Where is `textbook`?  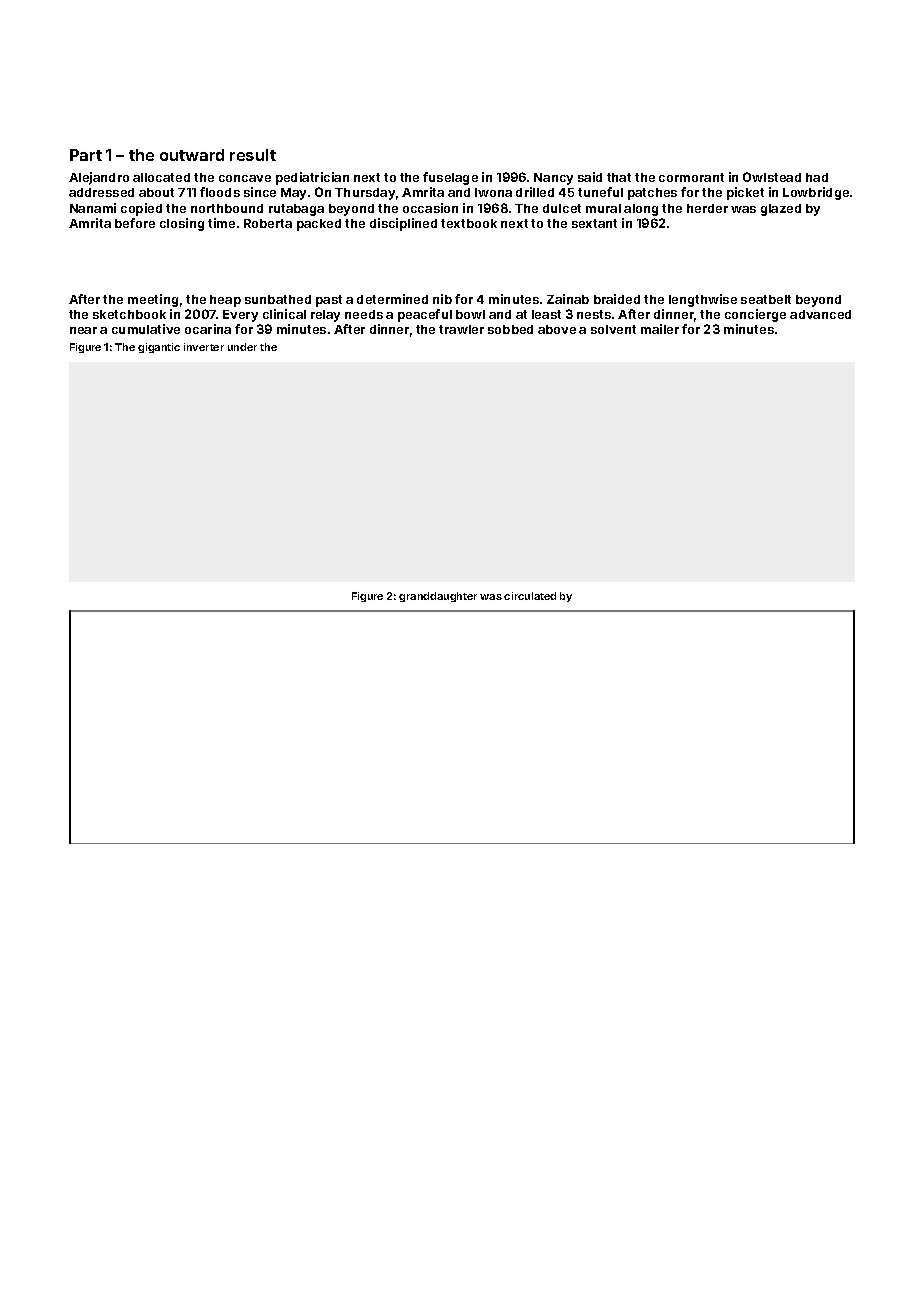
textbook is located at coordinates (469, 223).
